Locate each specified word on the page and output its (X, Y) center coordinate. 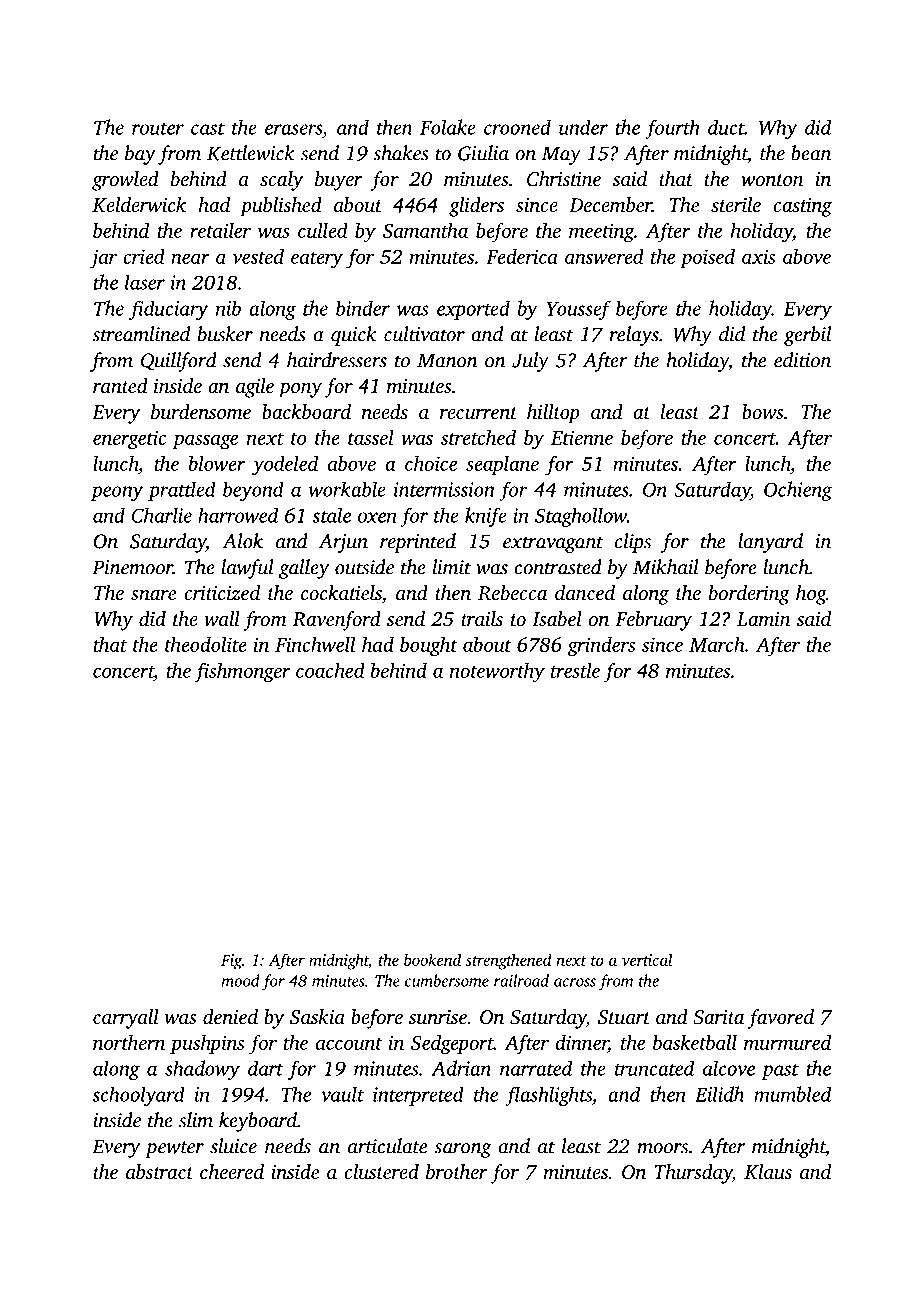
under (583, 127)
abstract (160, 1171)
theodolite (206, 644)
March (716, 644)
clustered (381, 1171)
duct (726, 127)
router (158, 128)
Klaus (768, 1172)
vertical (647, 959)
